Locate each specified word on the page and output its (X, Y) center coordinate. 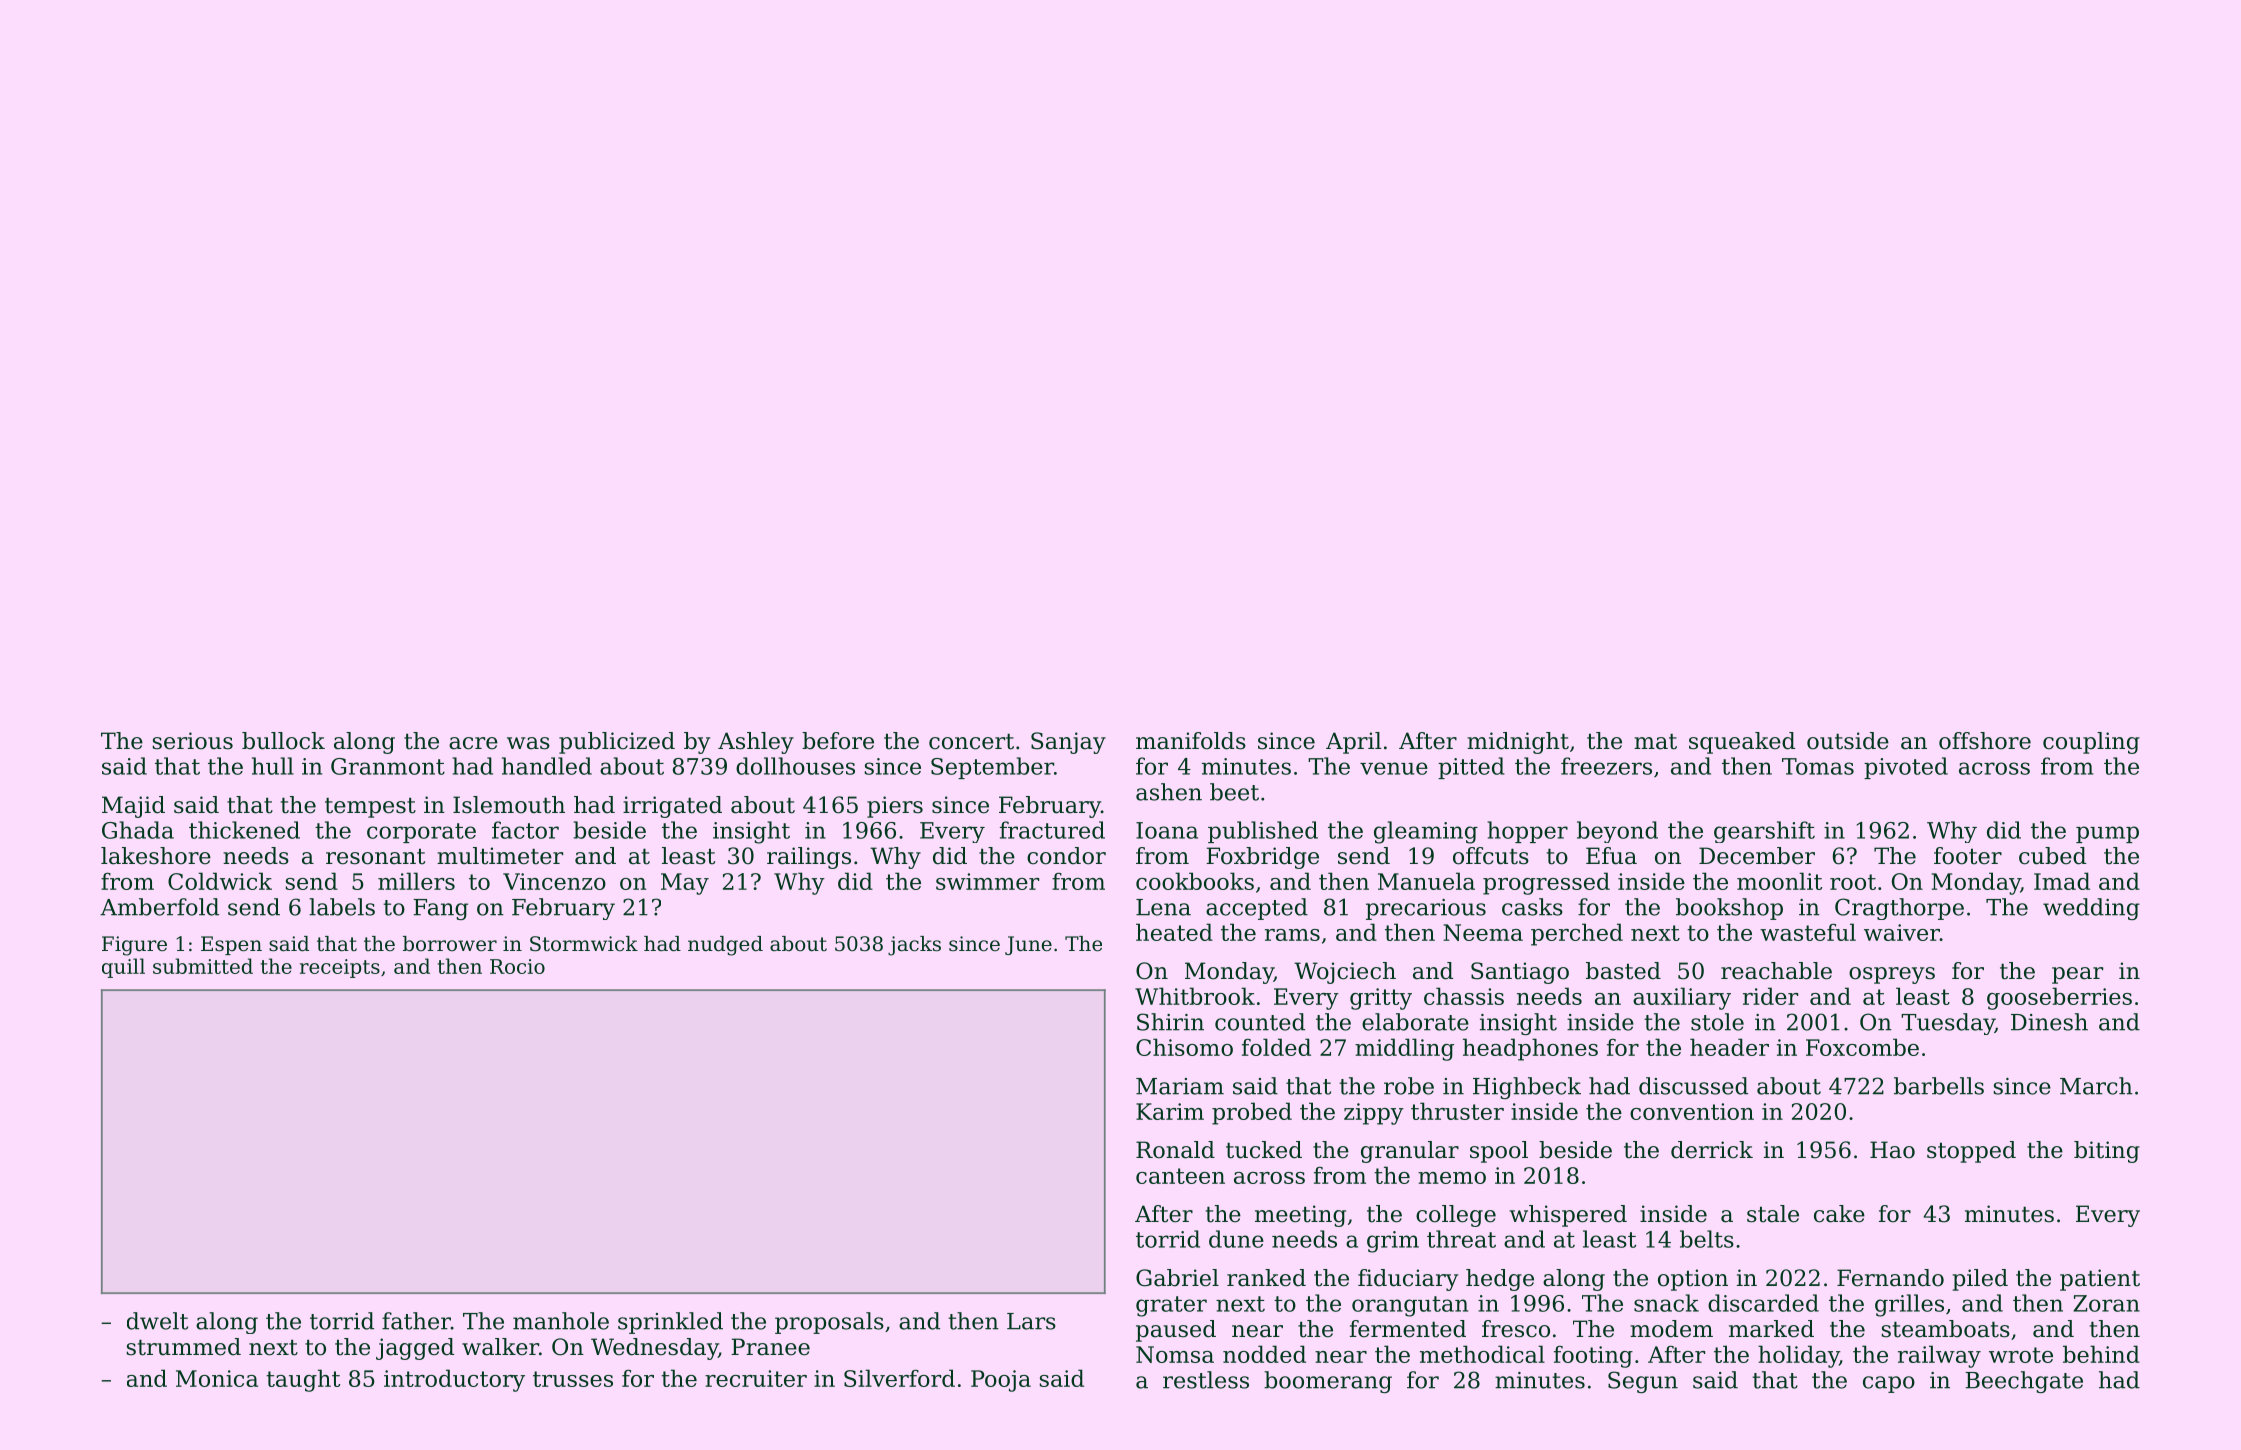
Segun (1643, 1382)
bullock (283, 741)
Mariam (1180, 1086)
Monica (217, 1378)
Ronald (1175, 1150)
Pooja (1001, 1381)
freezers (1606, 766)
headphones (1530, 1049)
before (838, 741)
